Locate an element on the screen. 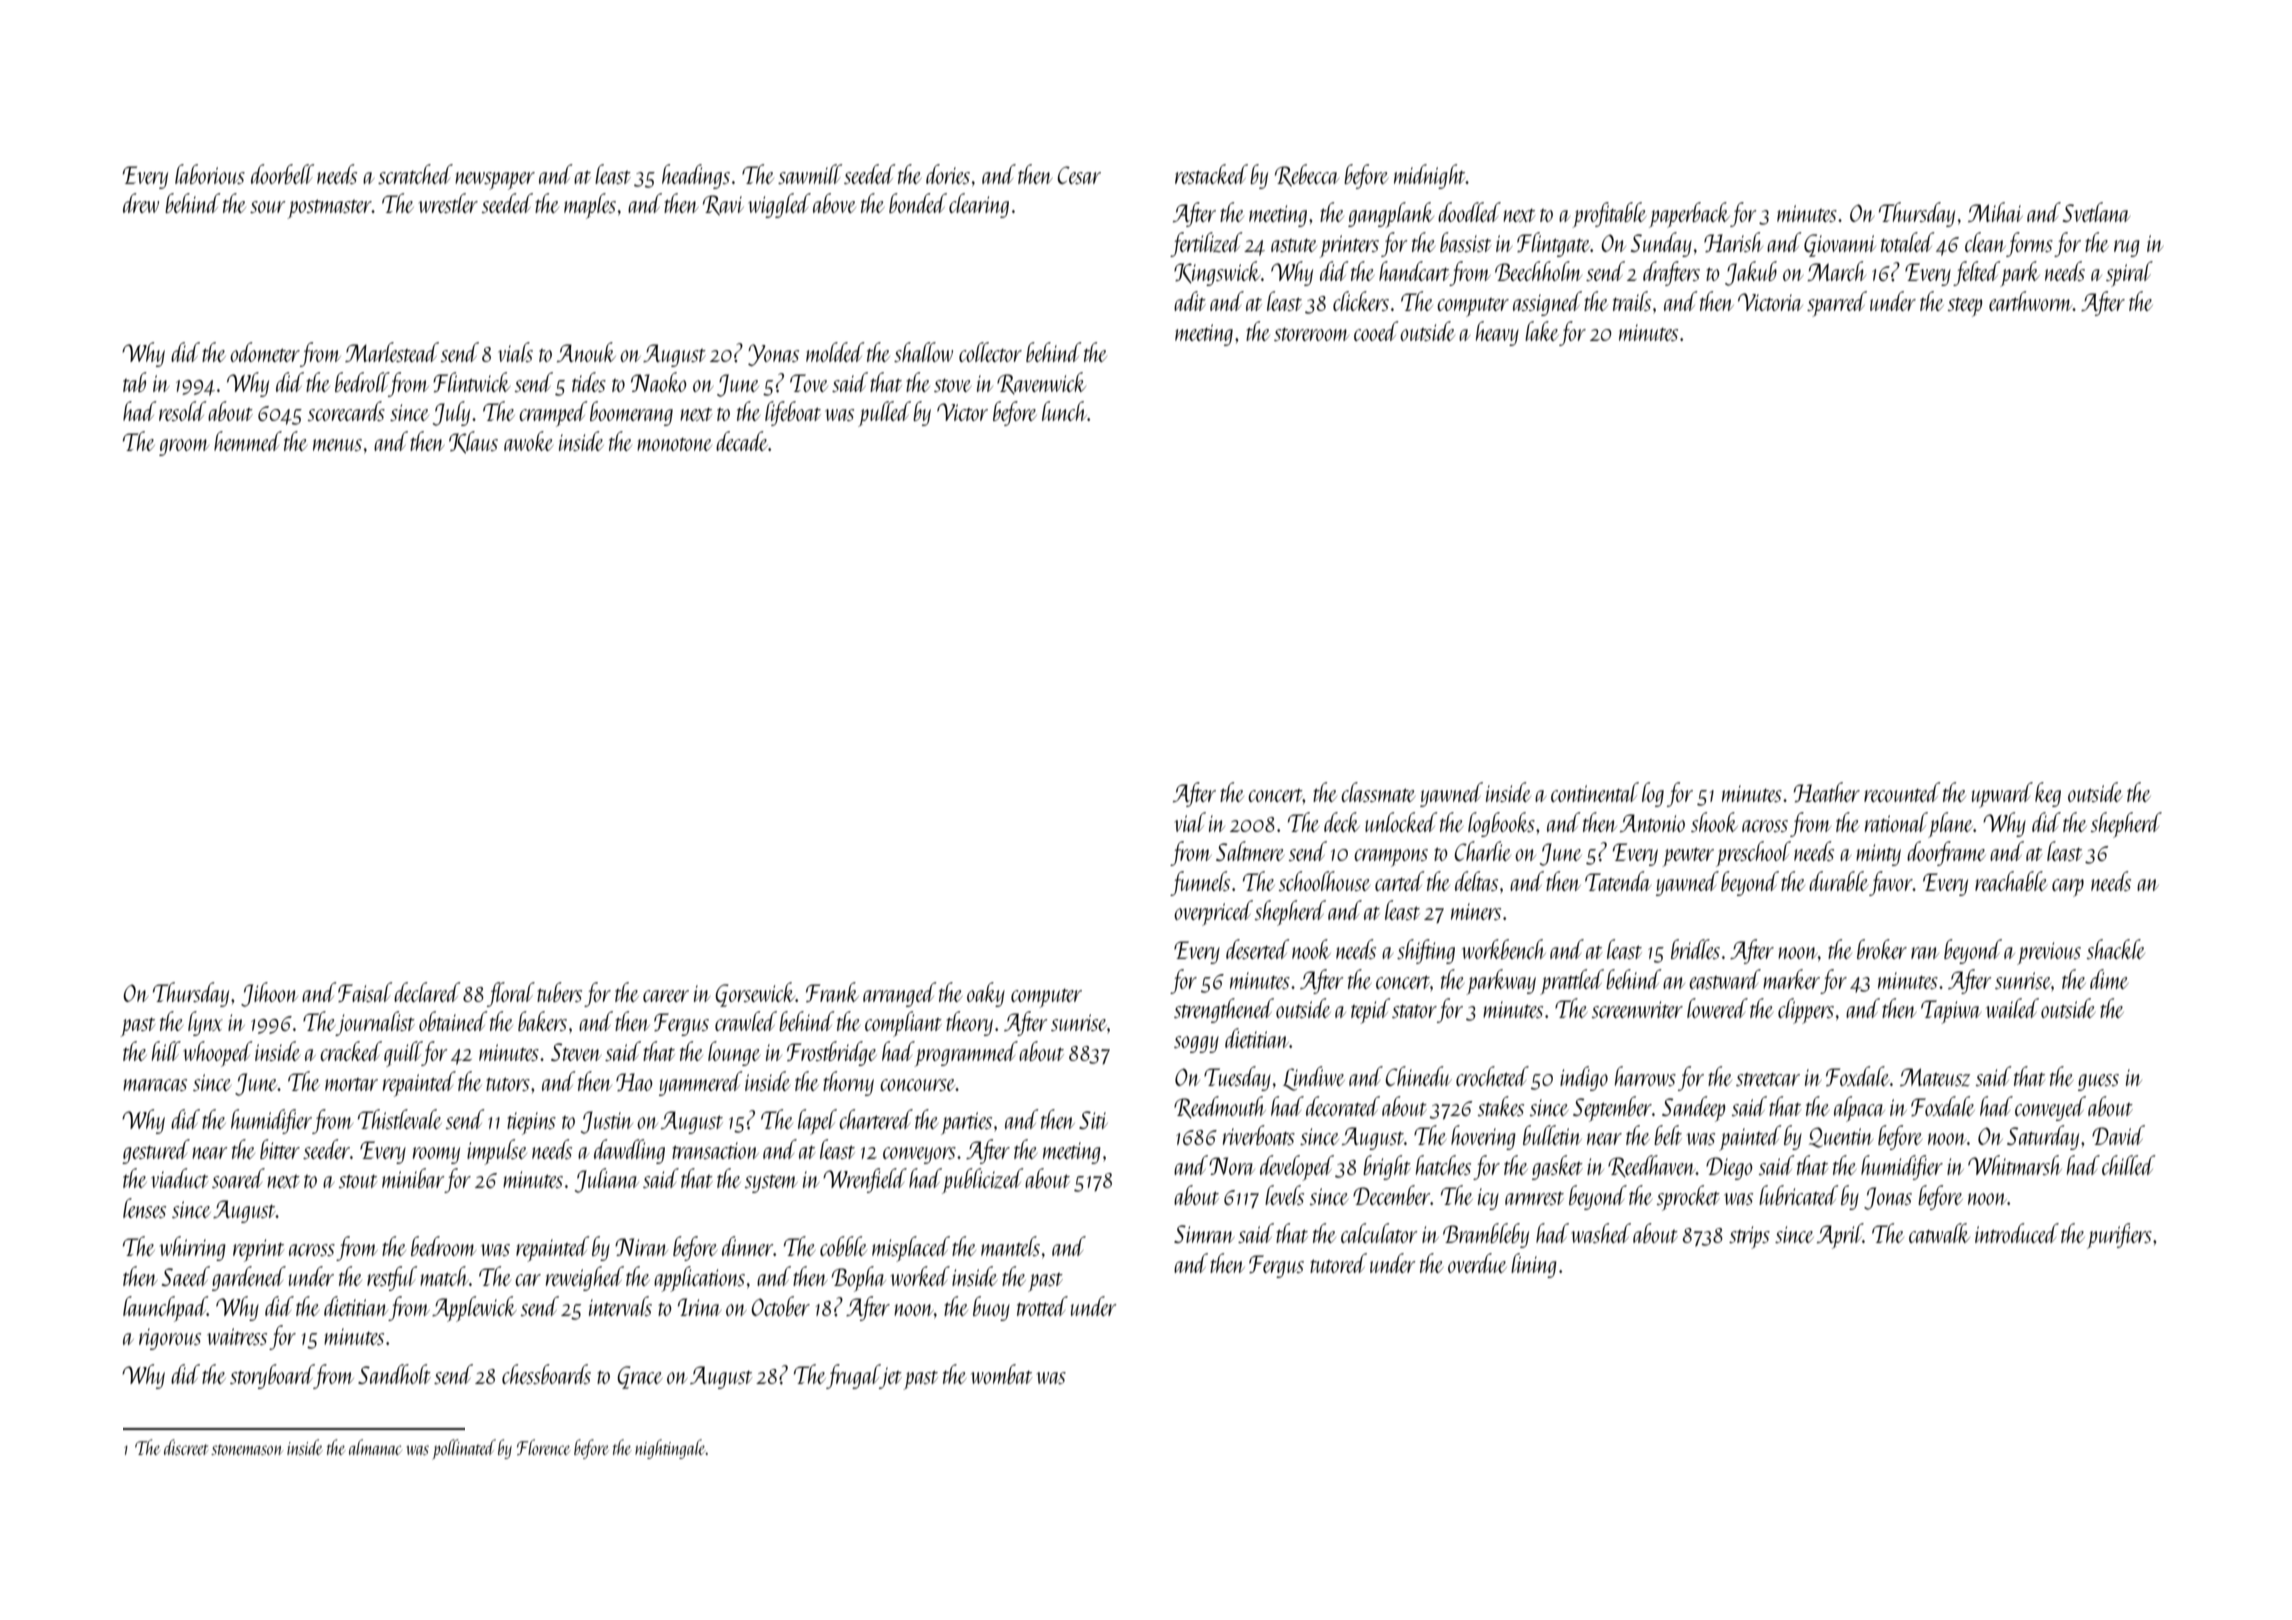  lunch is located at coordinates (1064, 411).
